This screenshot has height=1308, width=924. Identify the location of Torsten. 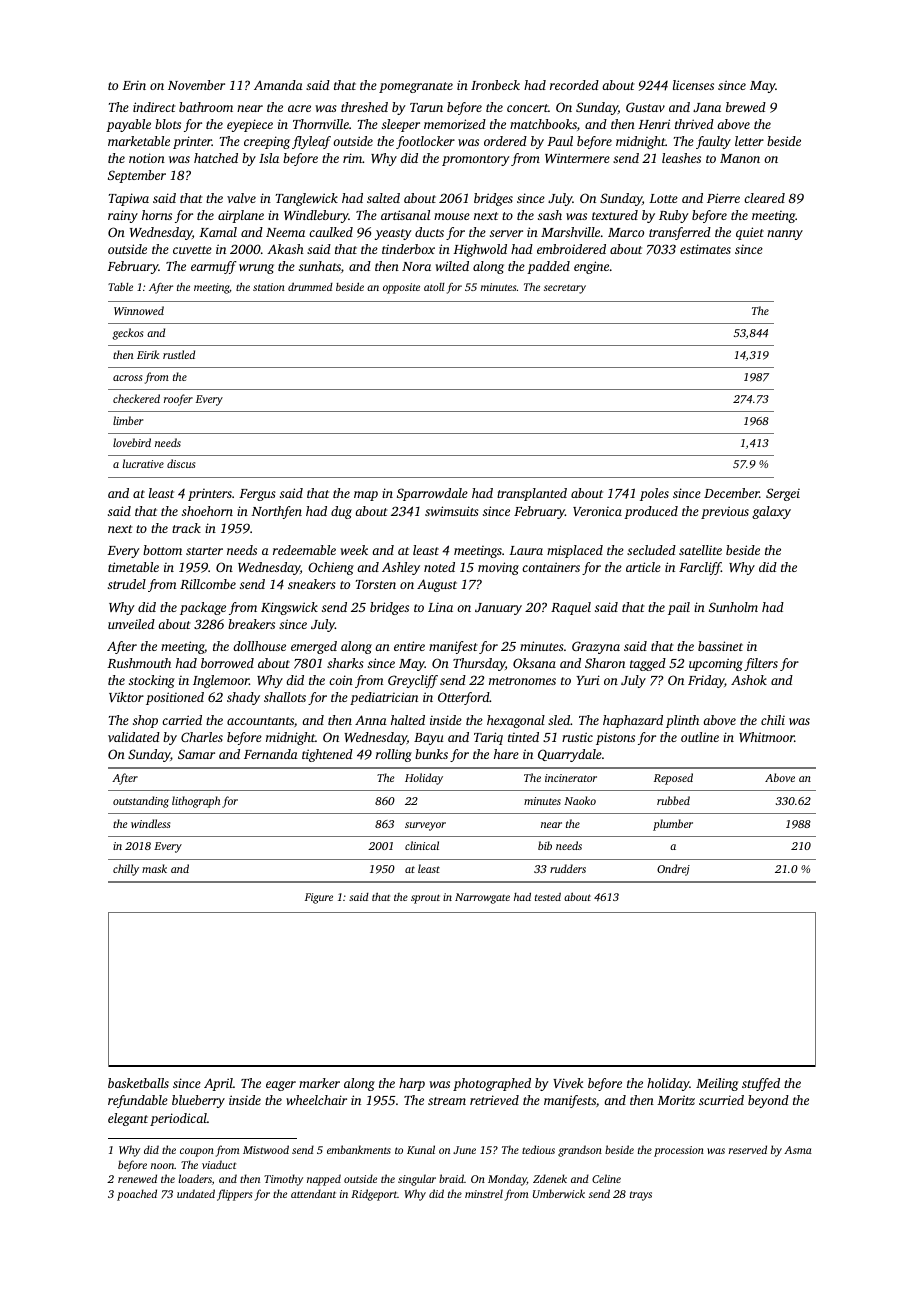
(375, 584).
